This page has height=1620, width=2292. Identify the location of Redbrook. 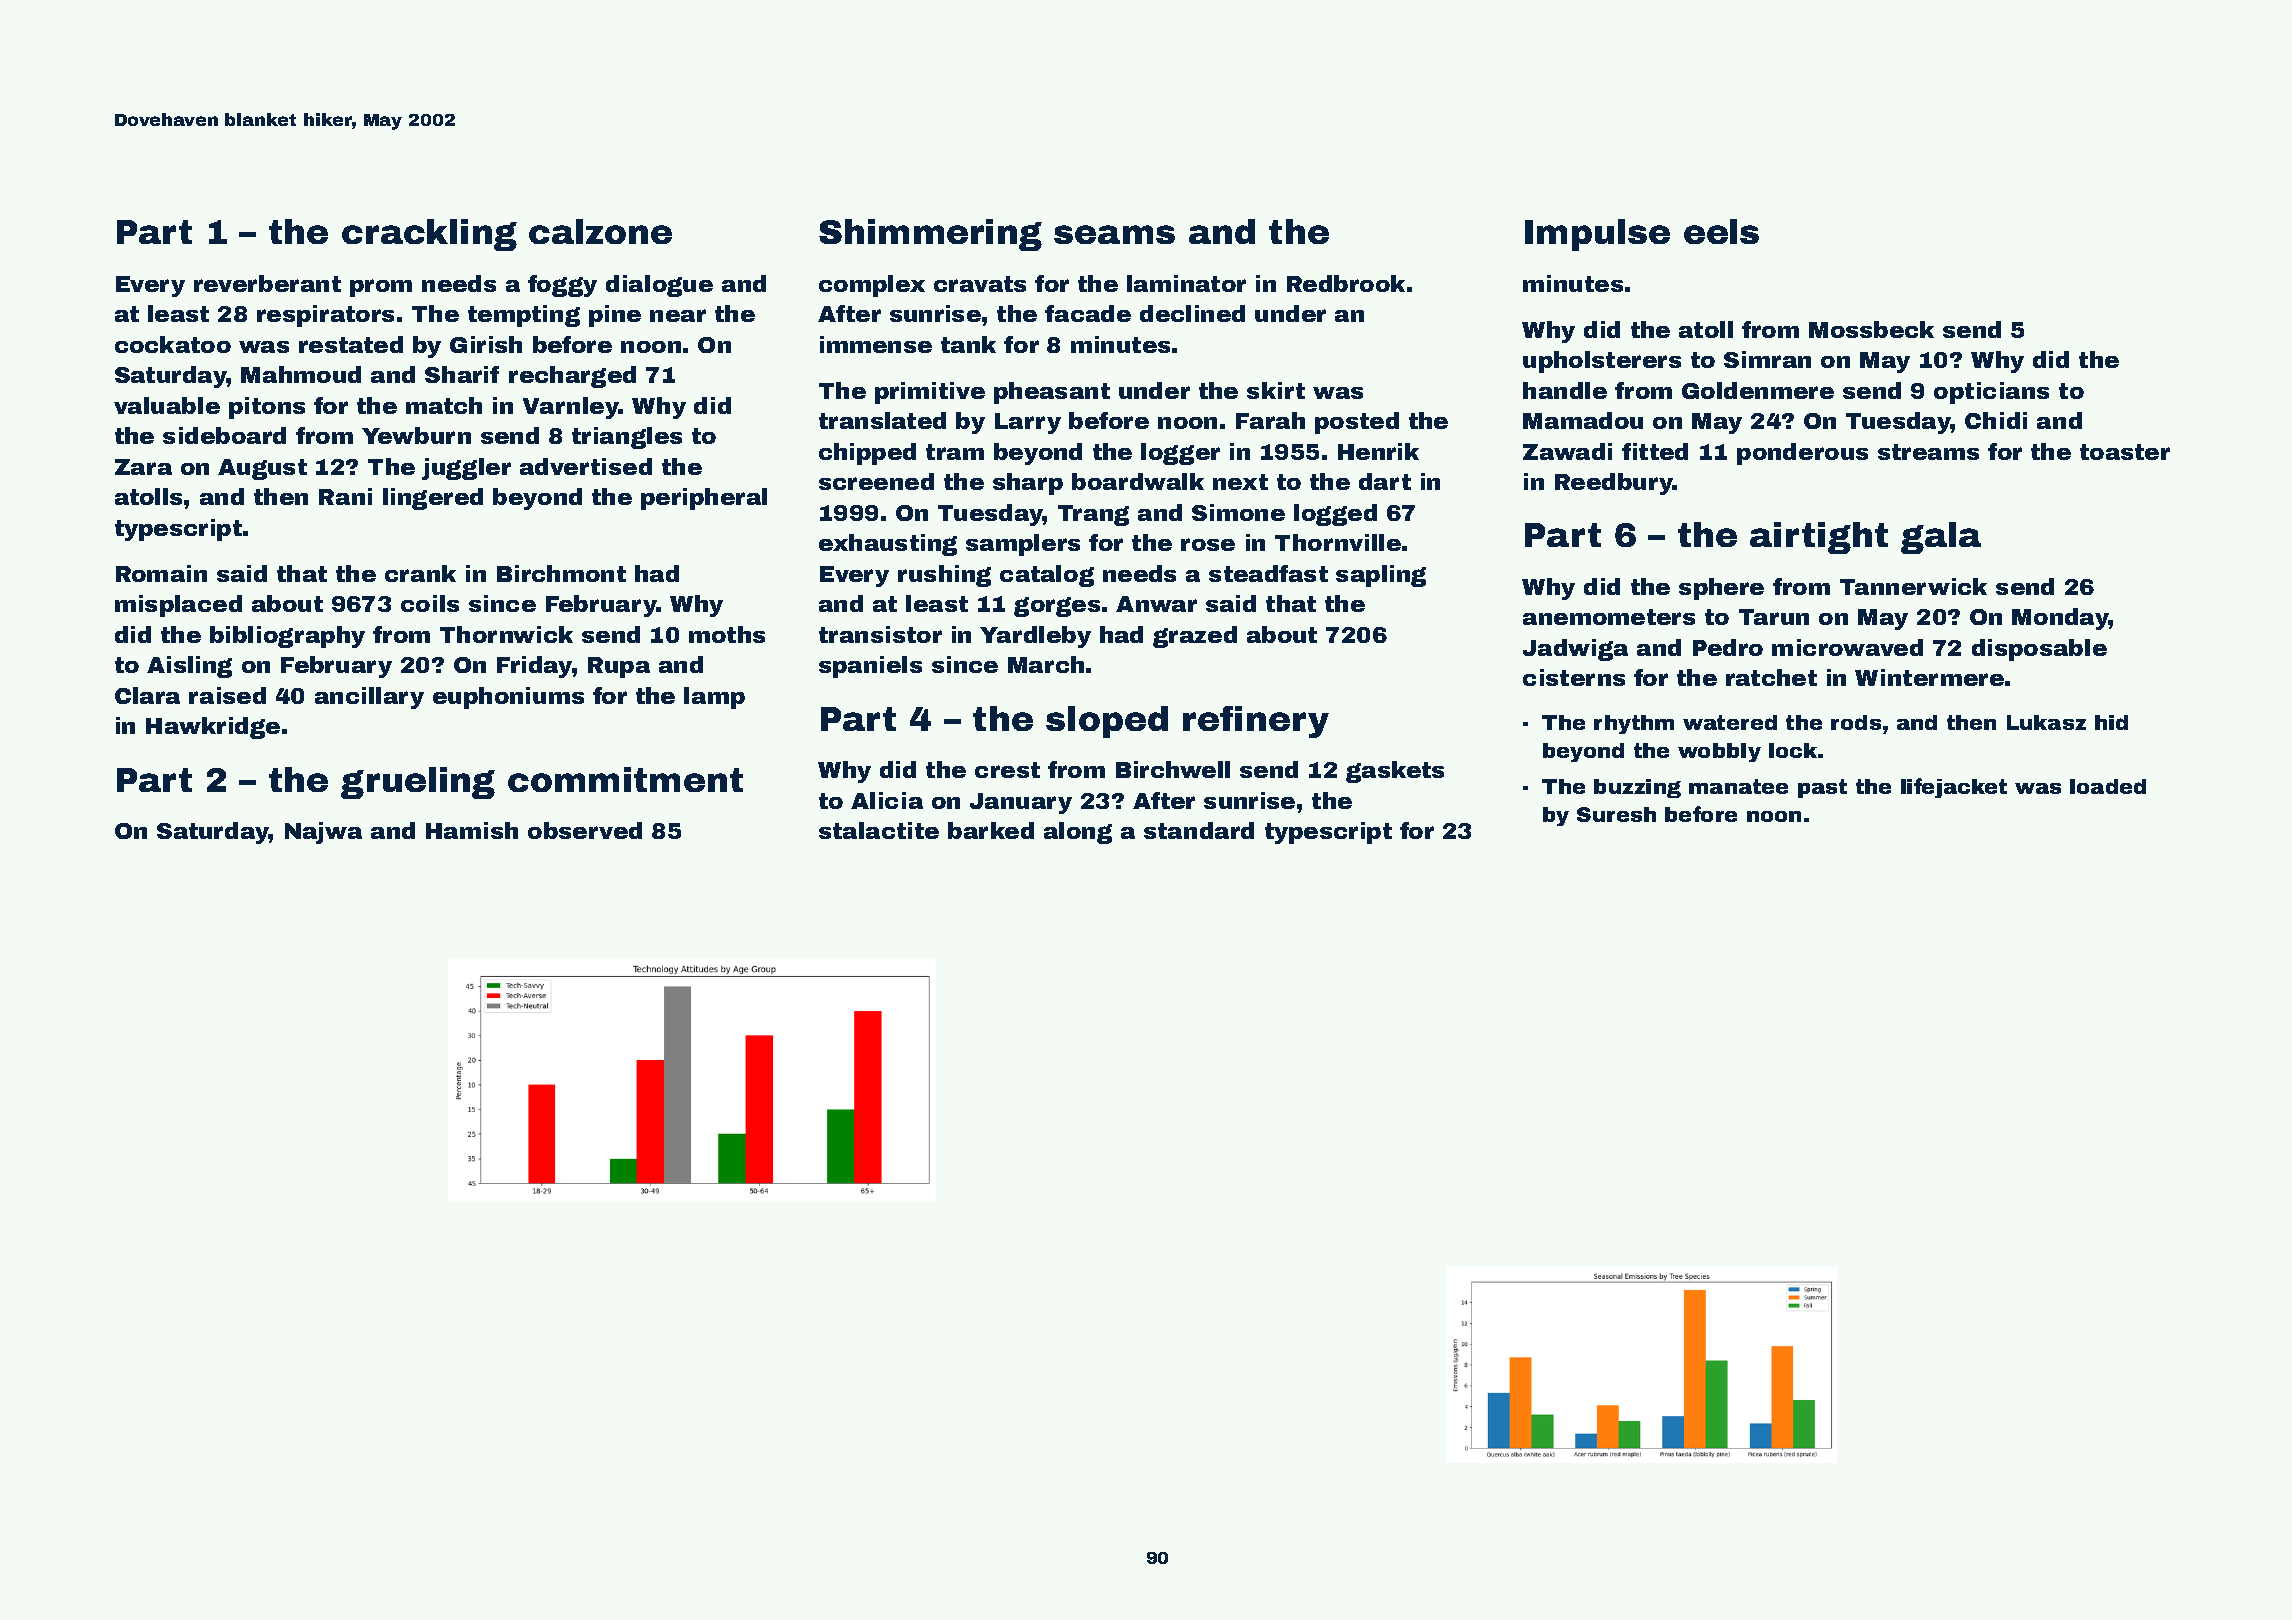
(1346, 283).
